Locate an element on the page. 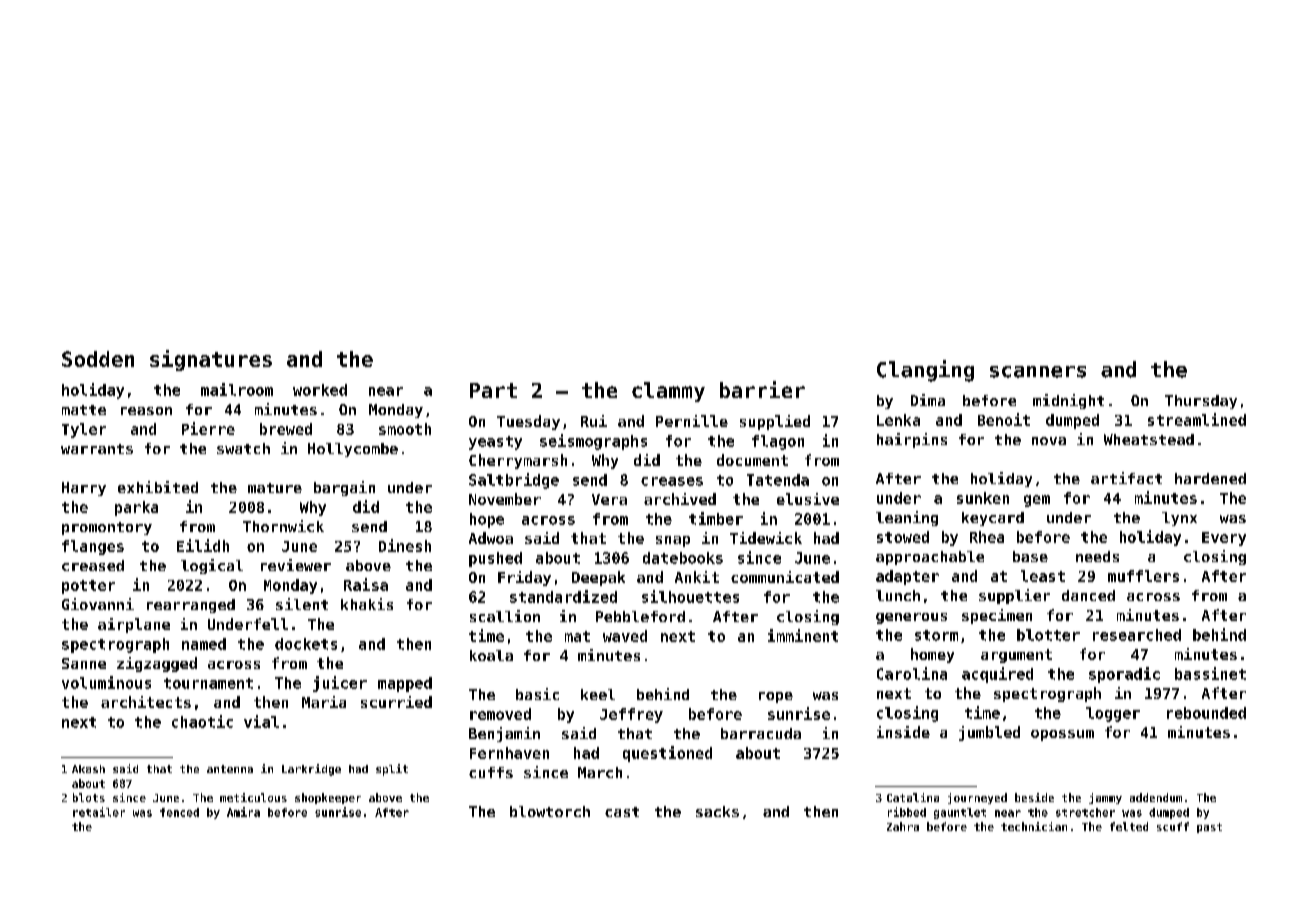 This document has width=1308, height=924. Catalina is located at coordinates (913, 797).
